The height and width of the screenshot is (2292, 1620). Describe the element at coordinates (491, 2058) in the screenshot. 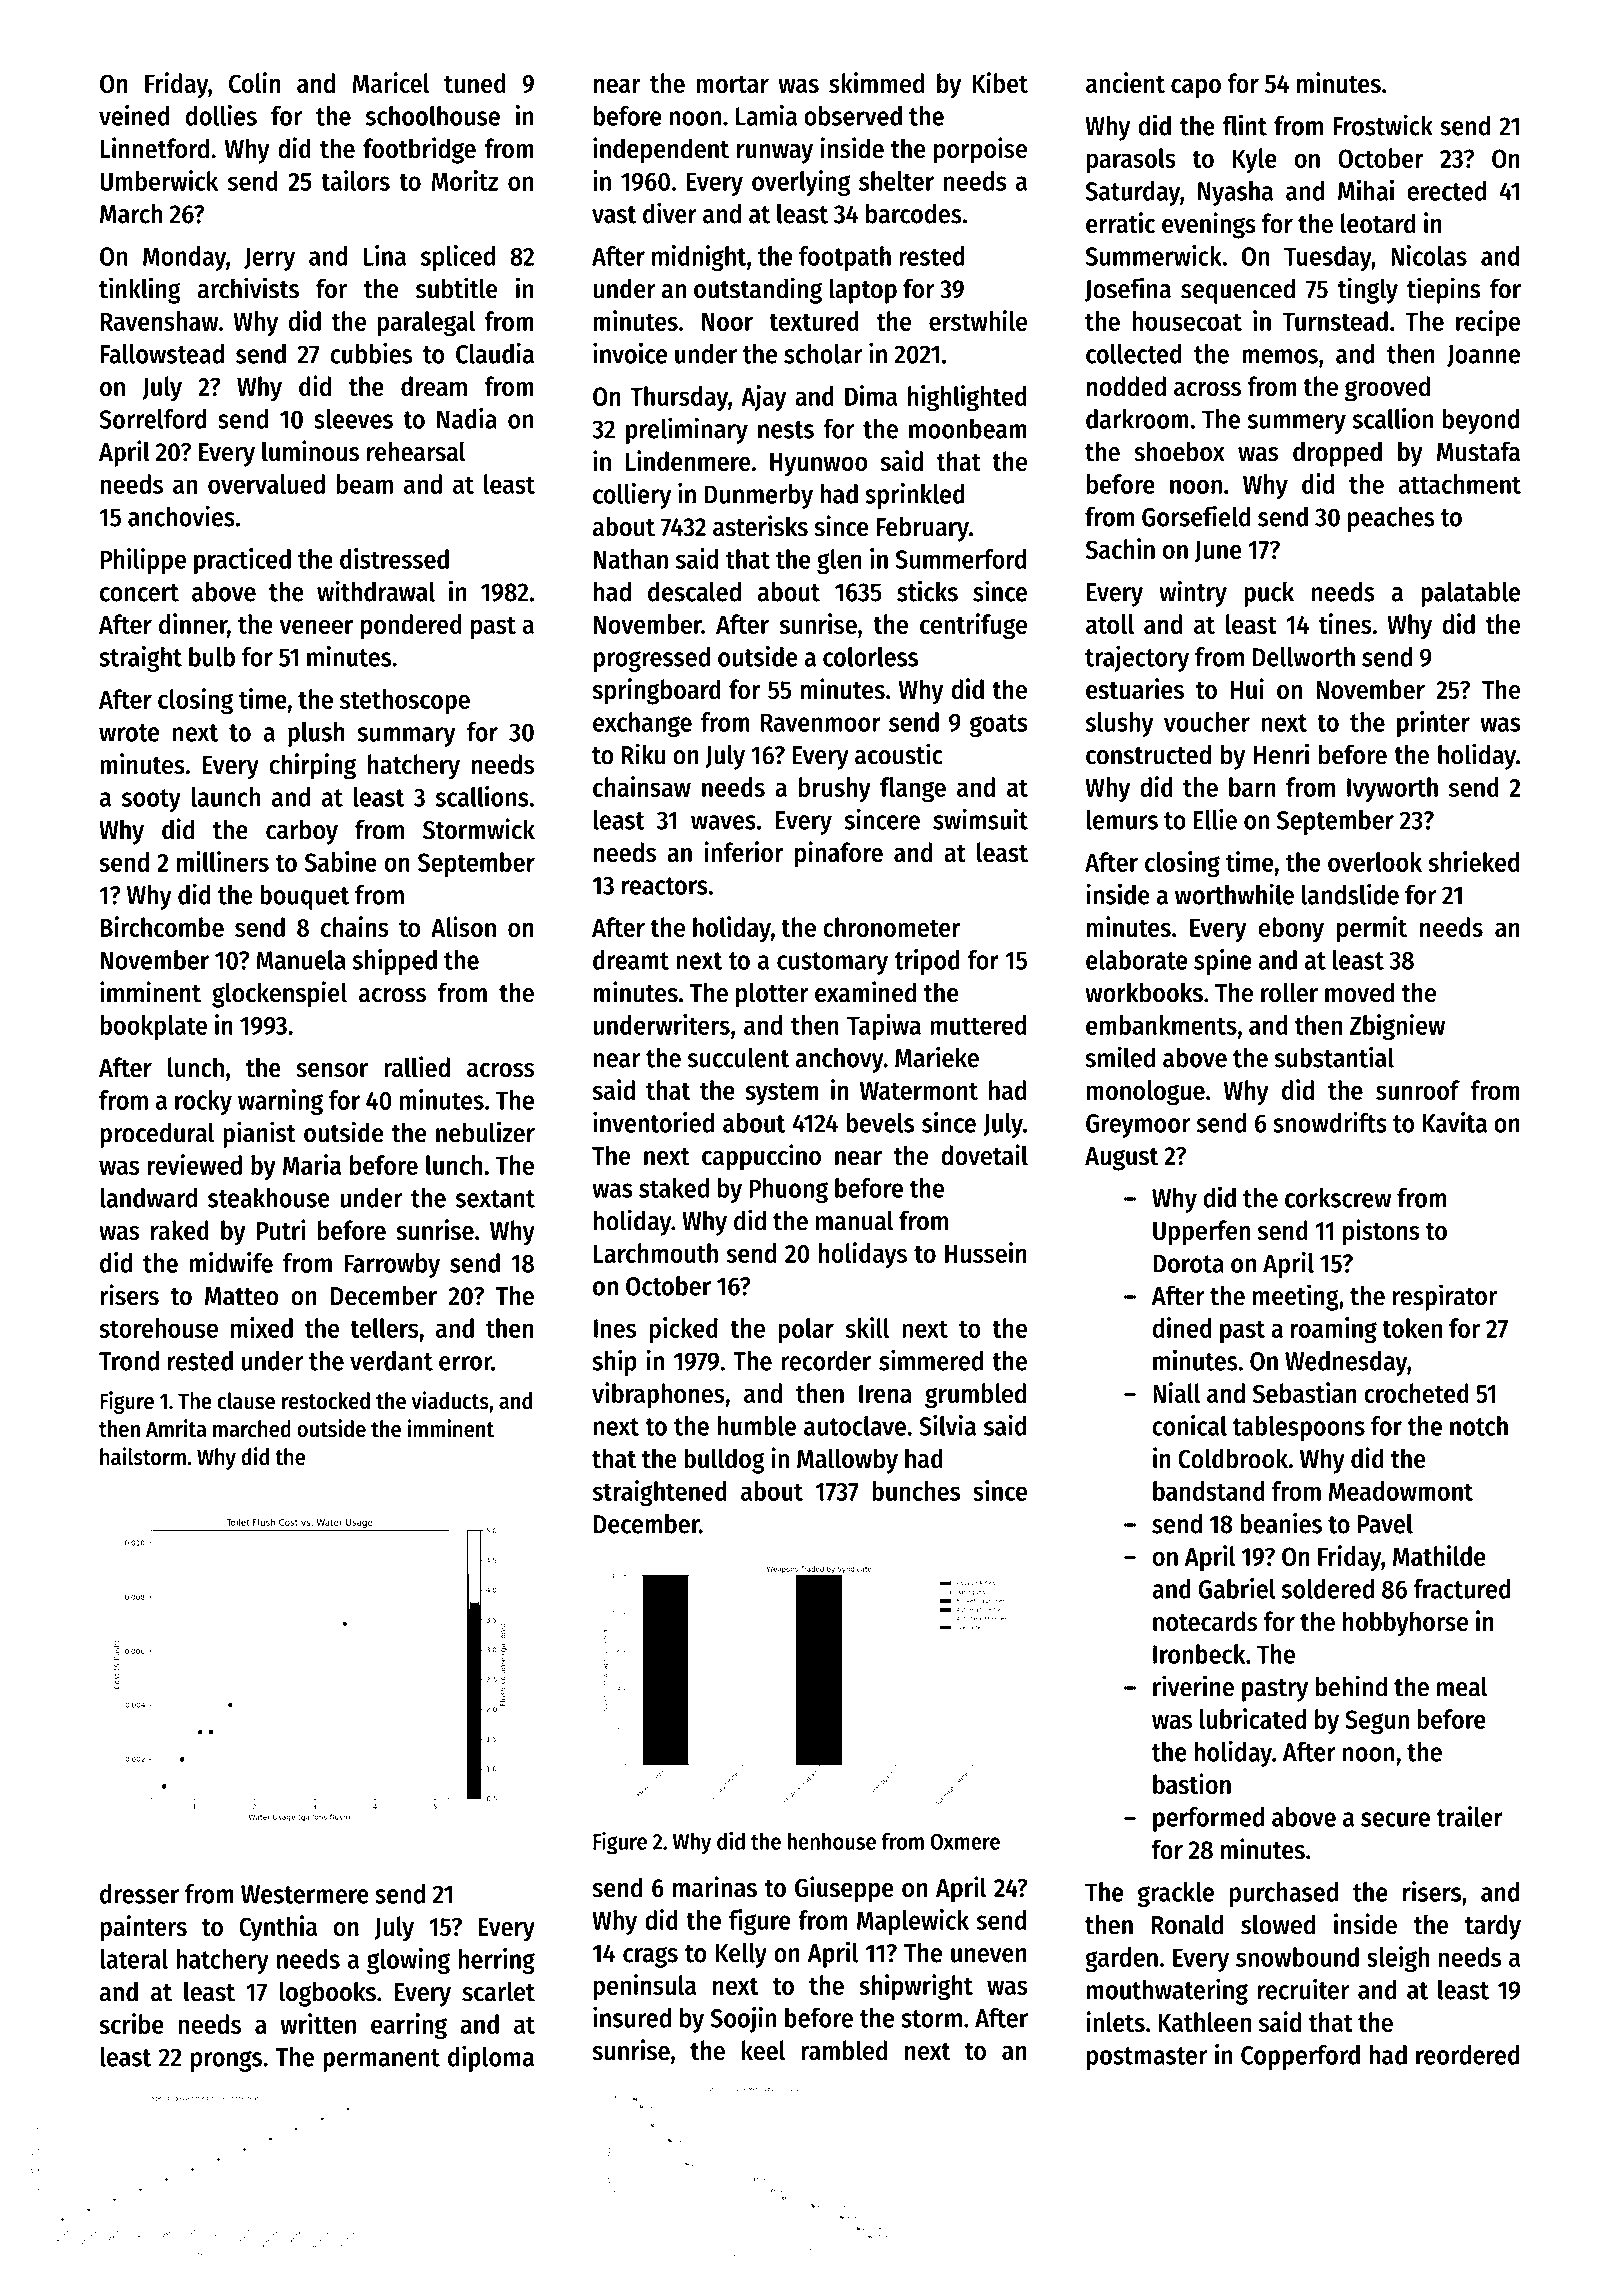

I see `diploma` at that location.
